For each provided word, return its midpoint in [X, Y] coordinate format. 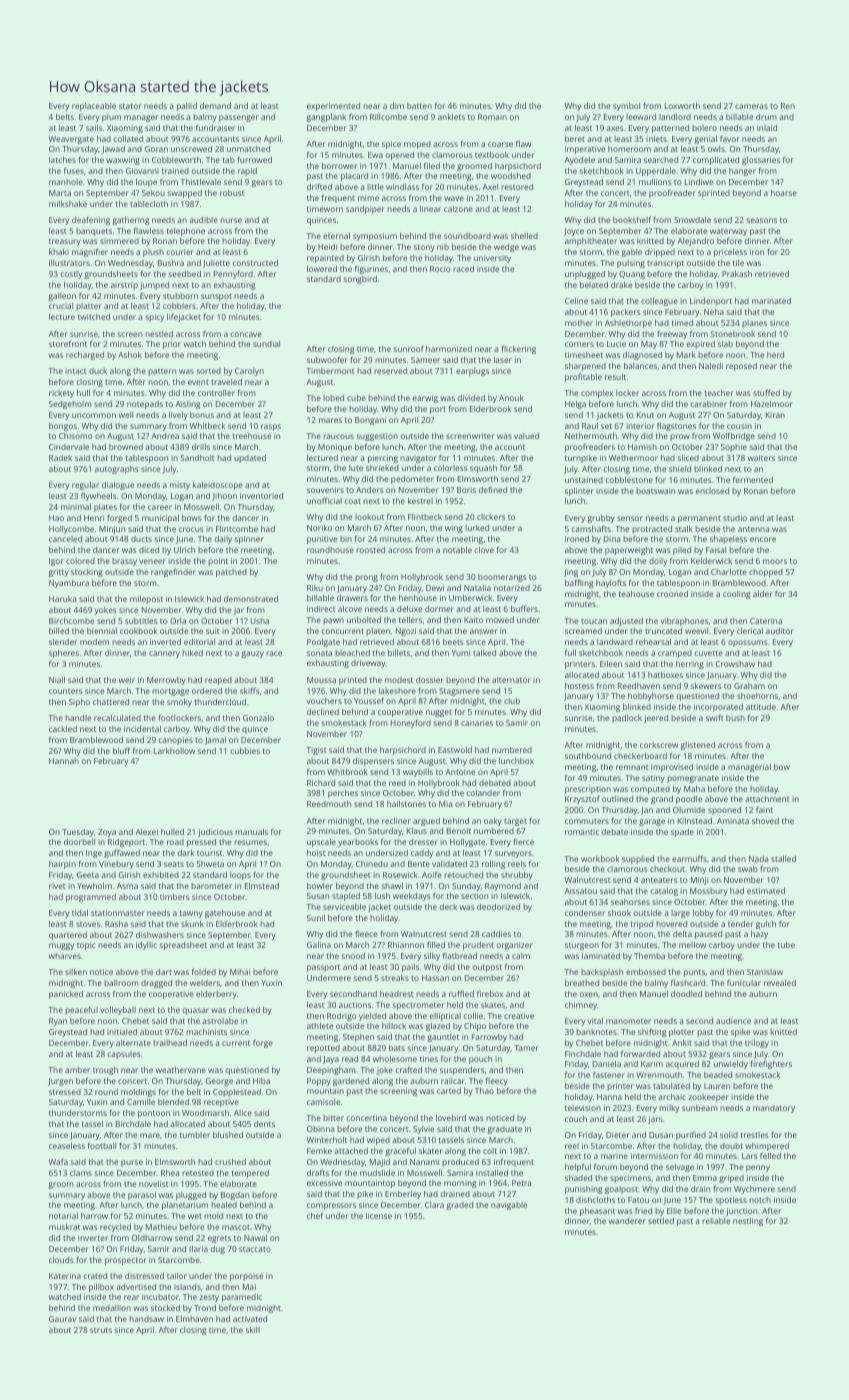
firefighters [771, 1064]
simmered [119, 241]
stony [424, 248]
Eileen [611, 664]
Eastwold [455, 750]
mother [579, 323]
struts [101, 1330]
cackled [63, 729]
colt [490, 1151]
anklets [451, 117]
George [219, 1082]
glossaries [761, 161]
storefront [68, 343]
